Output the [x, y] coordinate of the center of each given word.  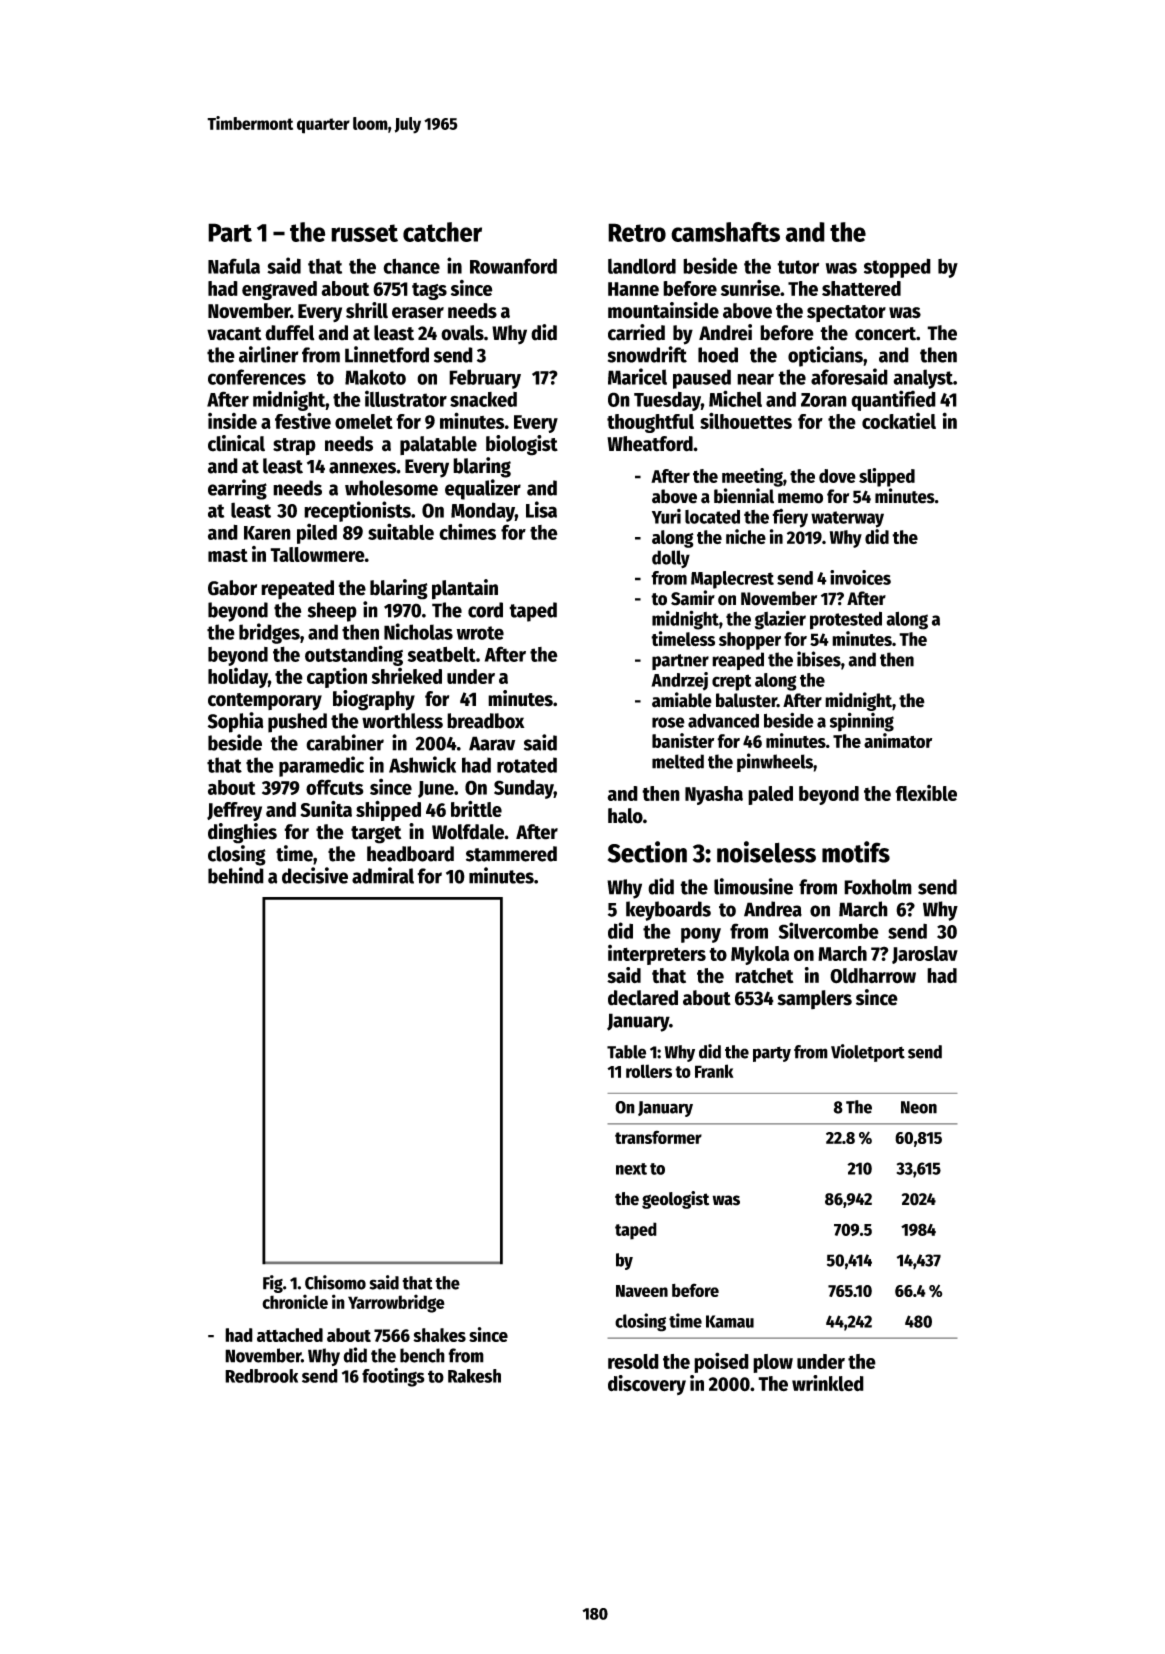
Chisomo [335, 1282]
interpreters [657, 955]
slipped [887, 477]
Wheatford [650, 444]
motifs [856, 852]
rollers [649, 1071]
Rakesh [474, 1376]
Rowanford [513, 266]
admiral [383, 875]
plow [773, 1363]
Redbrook [261, 1376]
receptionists [357, 511]
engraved [279, 290]
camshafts [725, 232]
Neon [919, 1107]
